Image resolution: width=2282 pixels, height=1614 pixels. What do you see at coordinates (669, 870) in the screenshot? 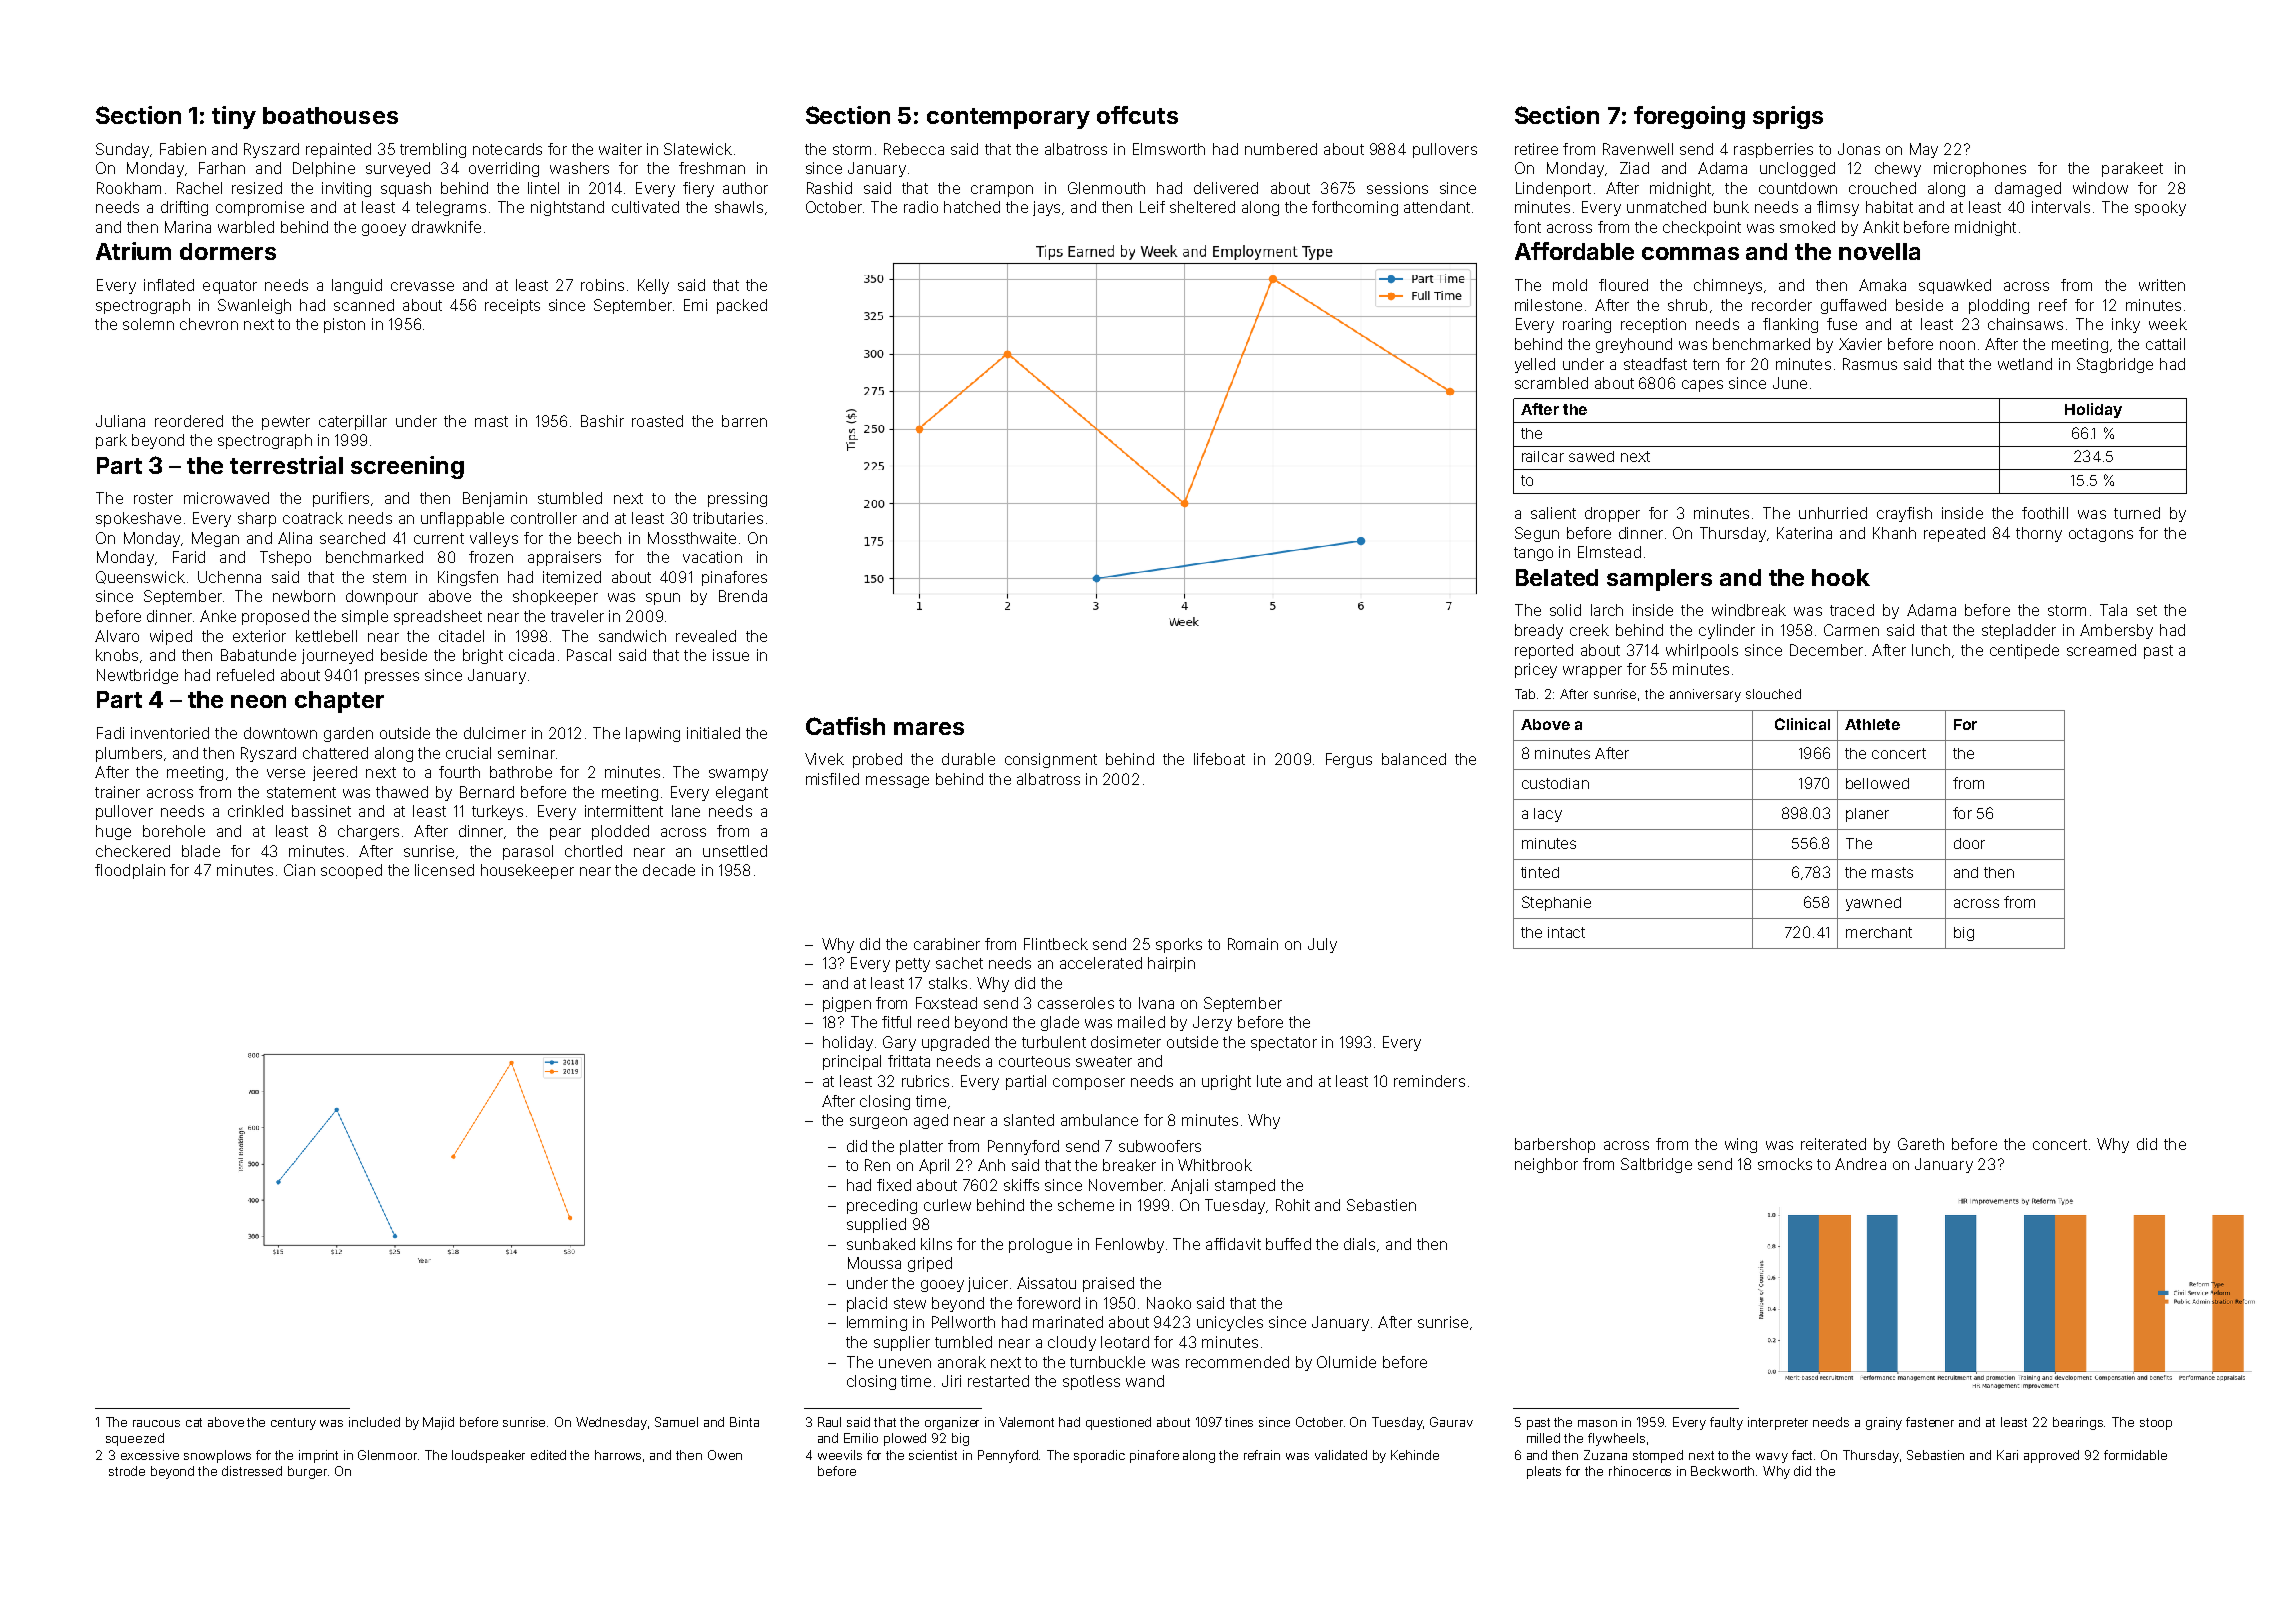
I see `decade` at bounding box center [669, 870].
